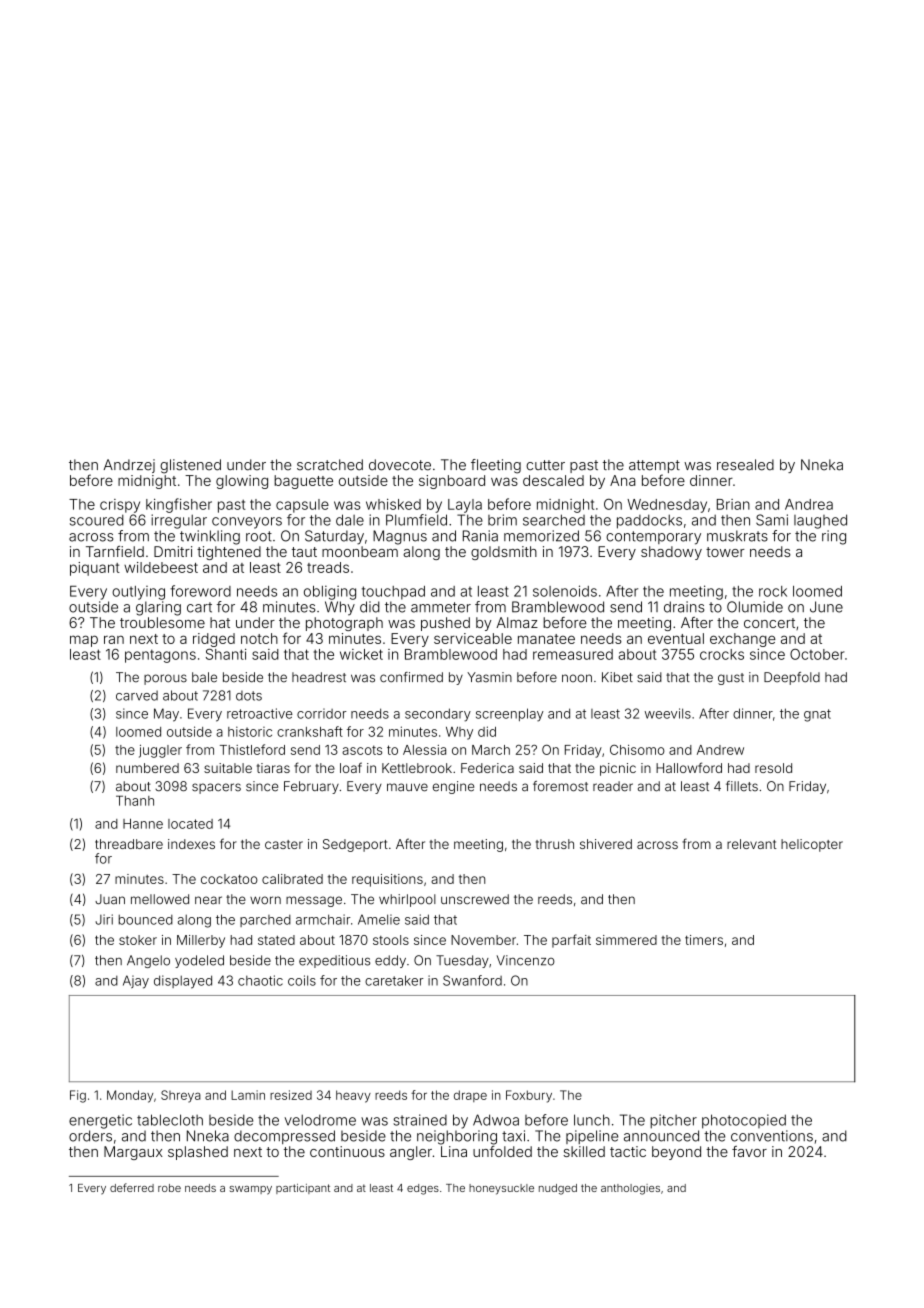  I want to click on June, so click(826, 607).
